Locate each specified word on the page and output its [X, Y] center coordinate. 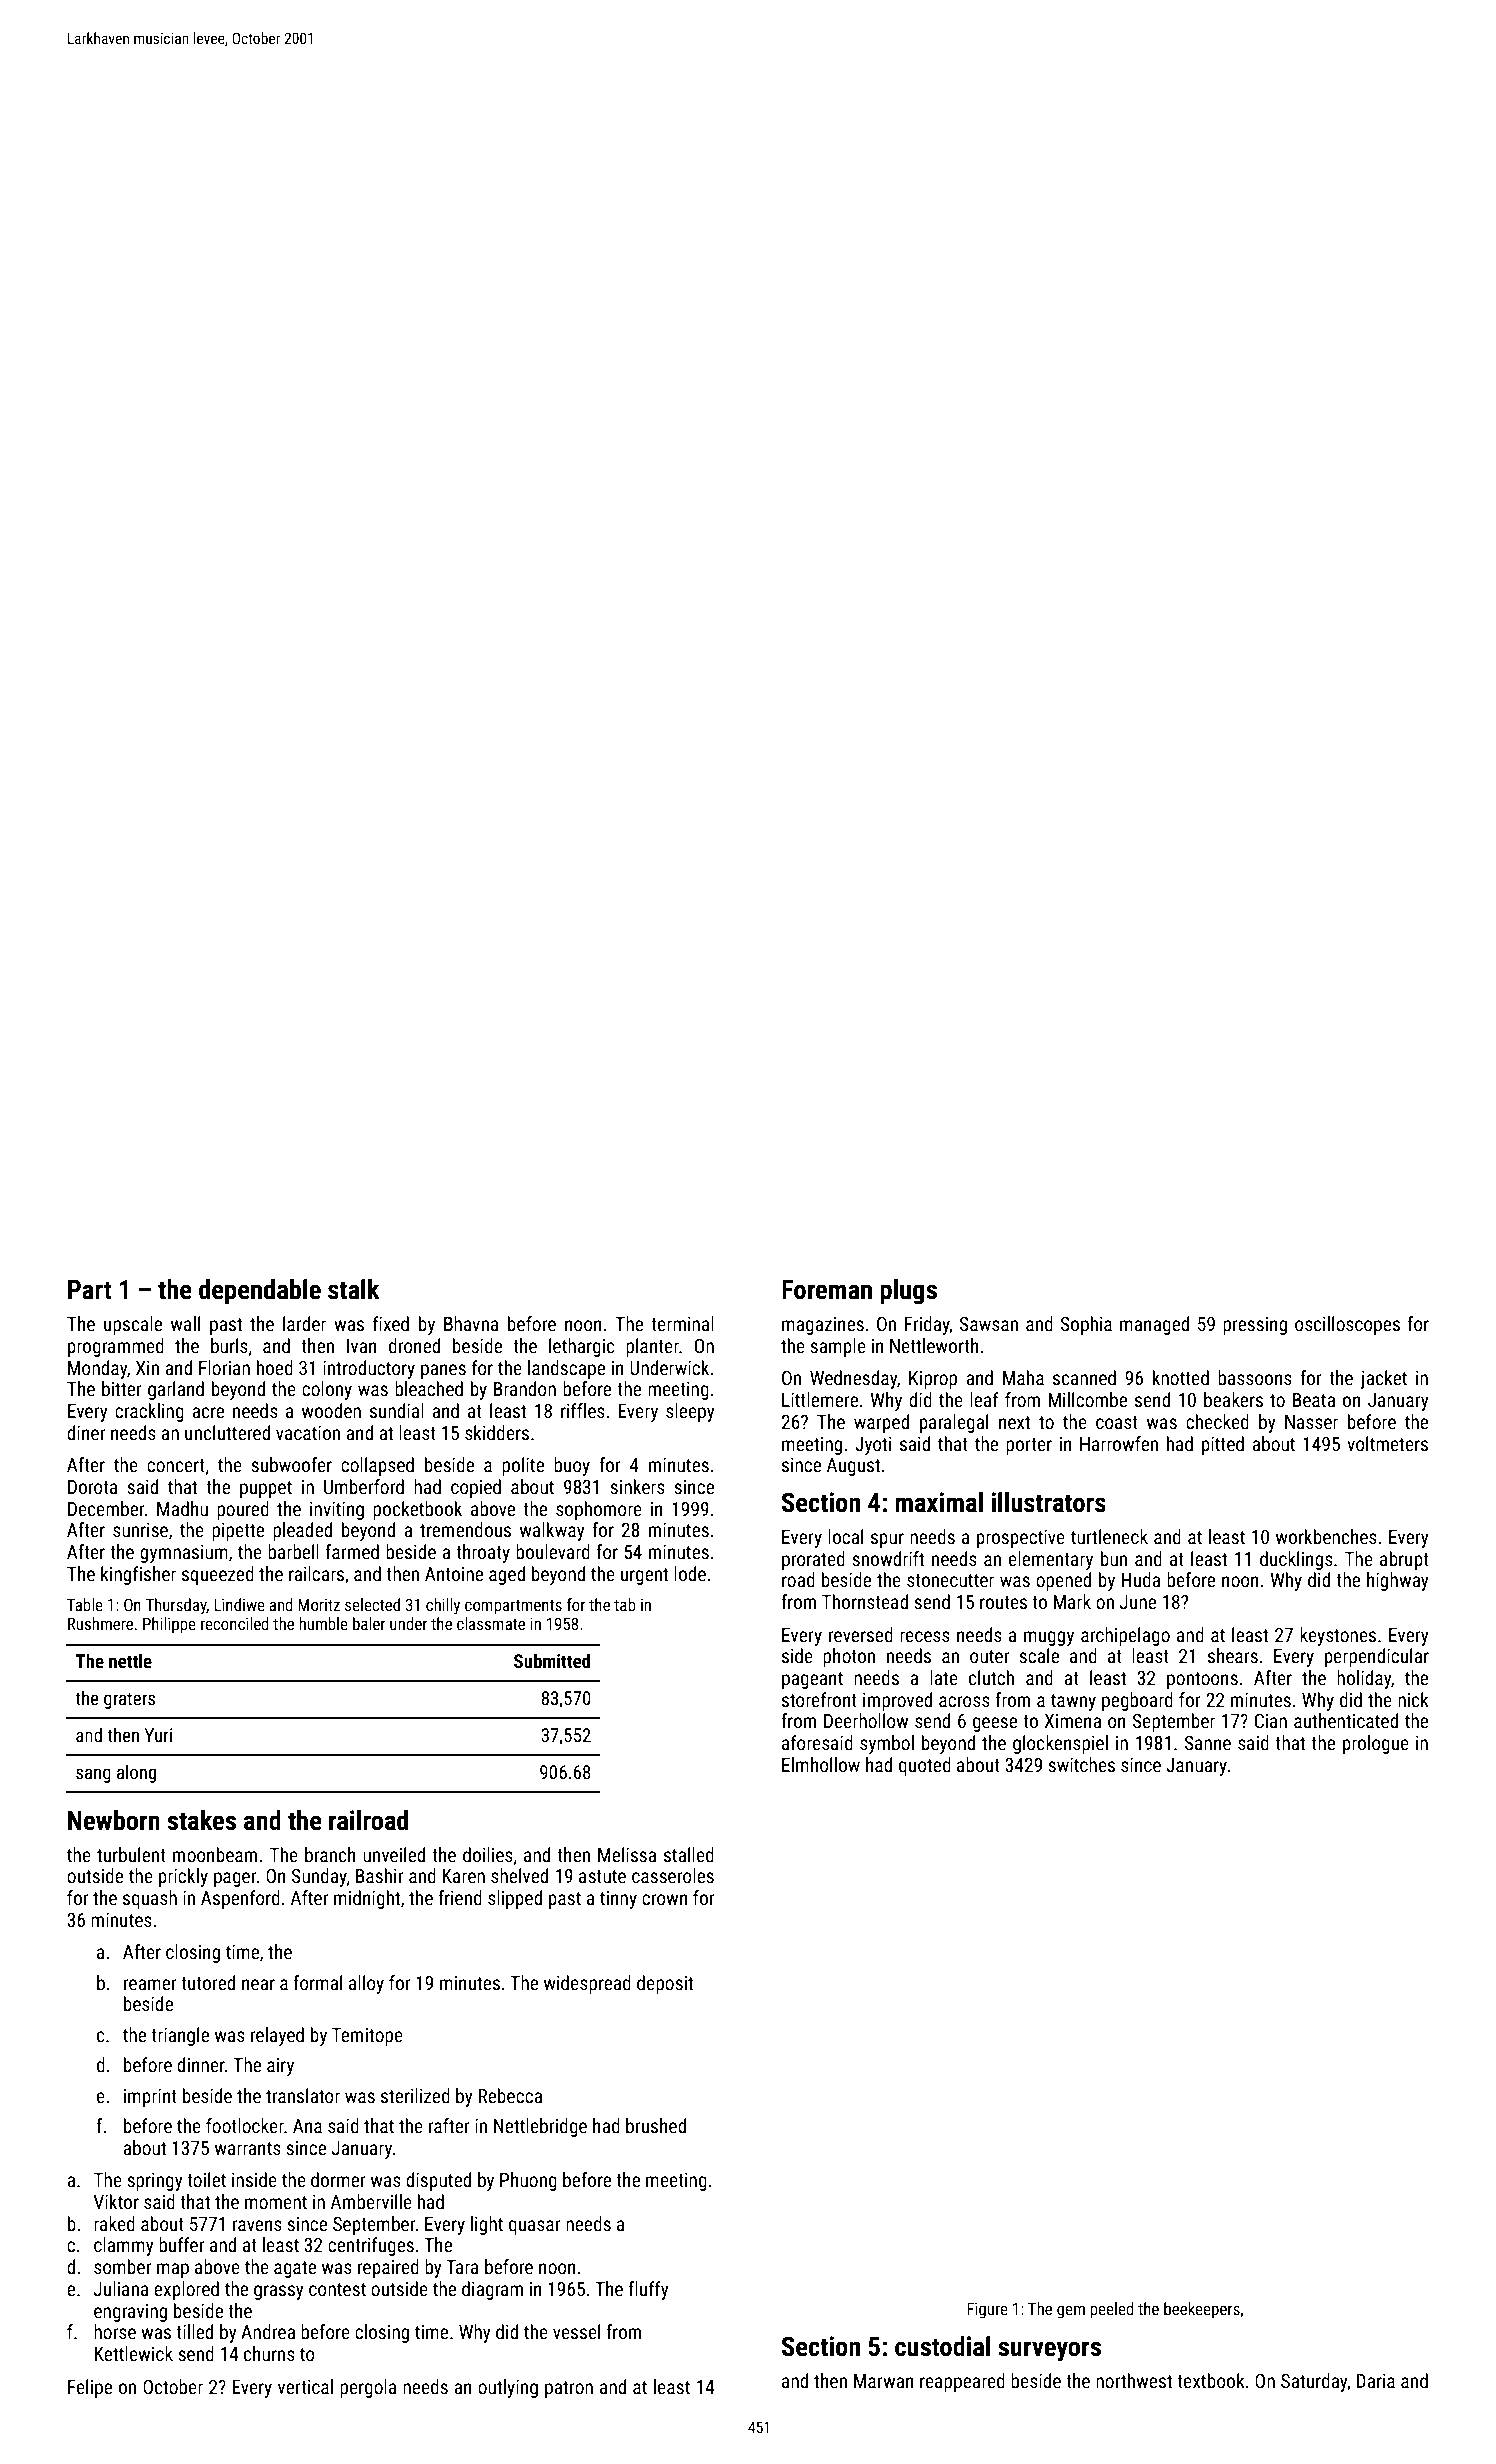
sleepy [690, 1412]
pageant [812, 1680]
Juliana [121, 2288]
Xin [147, 1368]
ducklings [1296, 1560]
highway [1398, 1581]
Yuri [158, 1735]
